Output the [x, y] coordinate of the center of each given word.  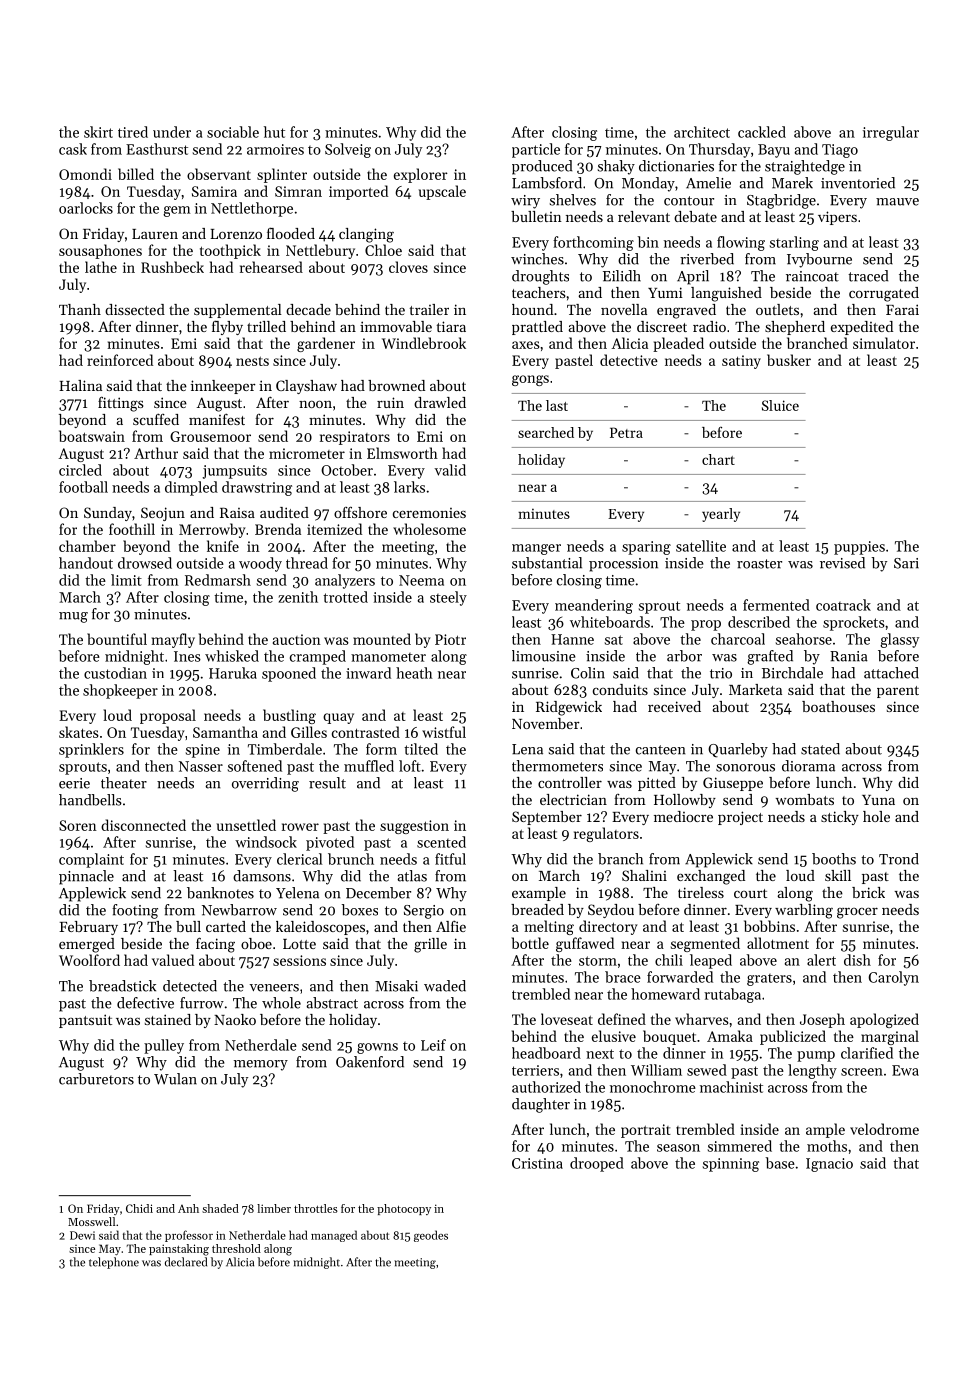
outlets [777, 309]
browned [396, 385]
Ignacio [829, 1165]
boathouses [838, 706]
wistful [444, 732]
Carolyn [893, 978]
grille [430, 945]
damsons [262, 876]
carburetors [96, 1079]
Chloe [383, 250]
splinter [282, 175]
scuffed [156, 419]
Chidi [139, 1208]
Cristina [537, 1163]
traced [868, 276]
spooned [289, 674]
